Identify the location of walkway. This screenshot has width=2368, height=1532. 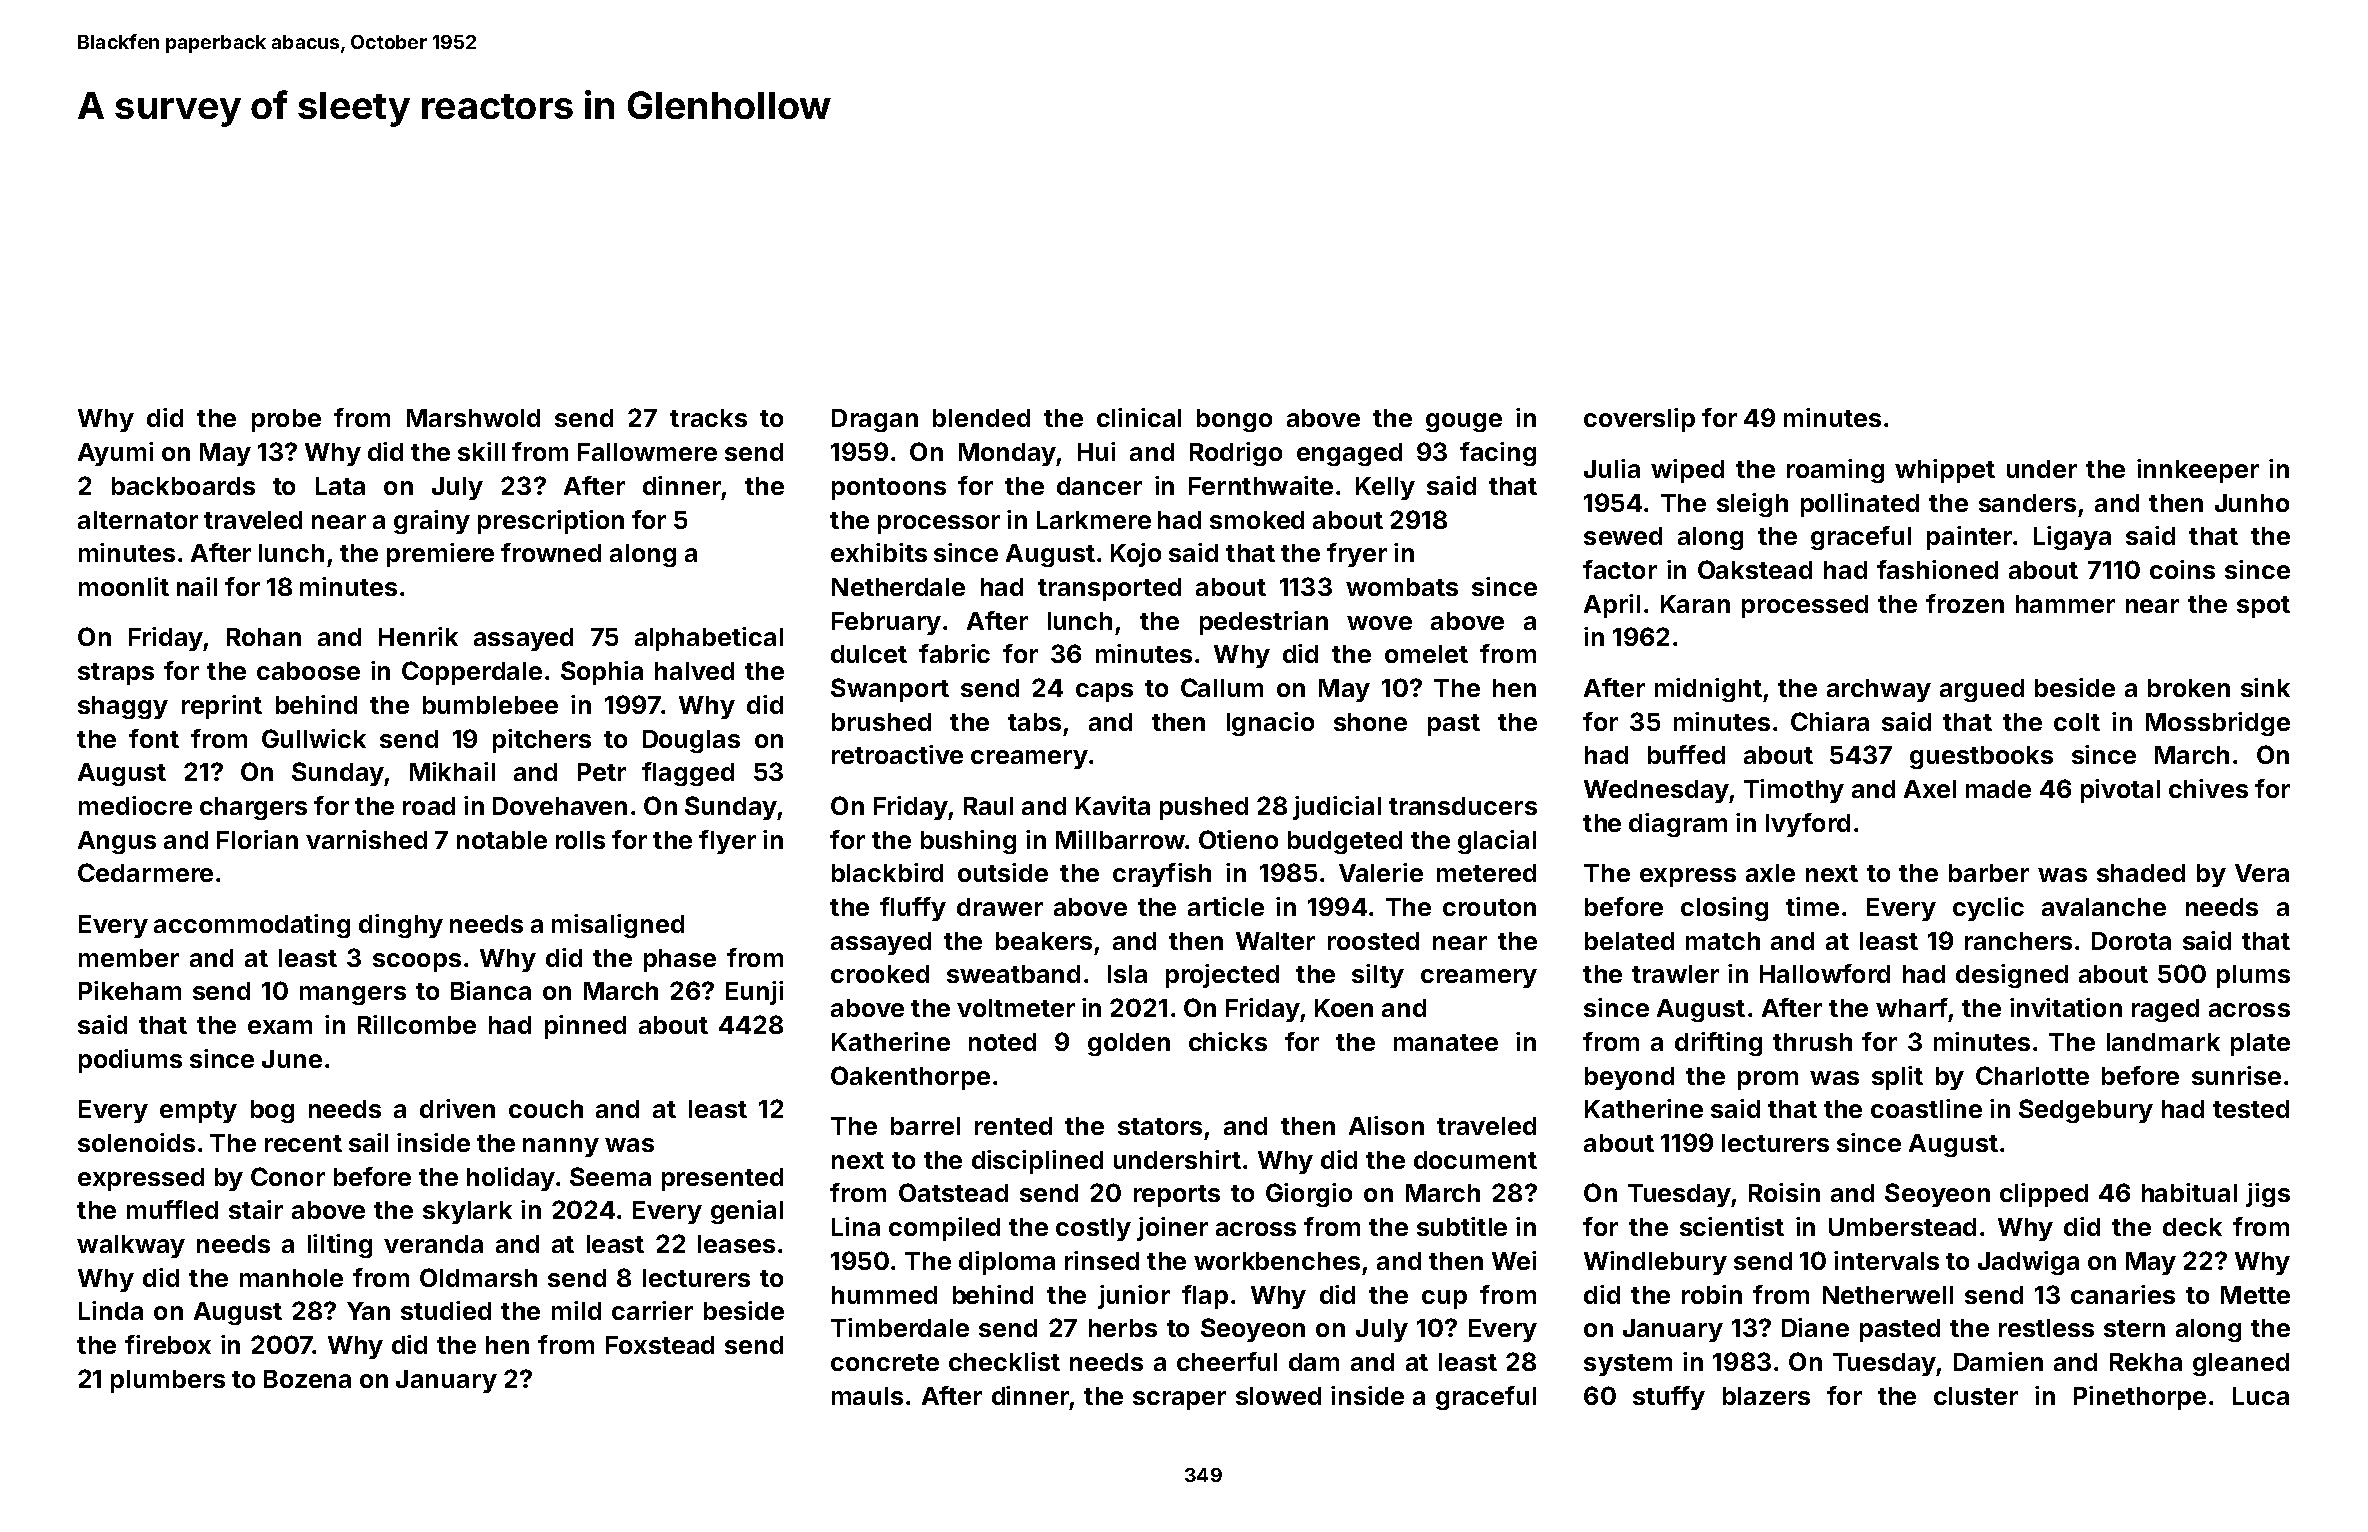
(131, 1246).
